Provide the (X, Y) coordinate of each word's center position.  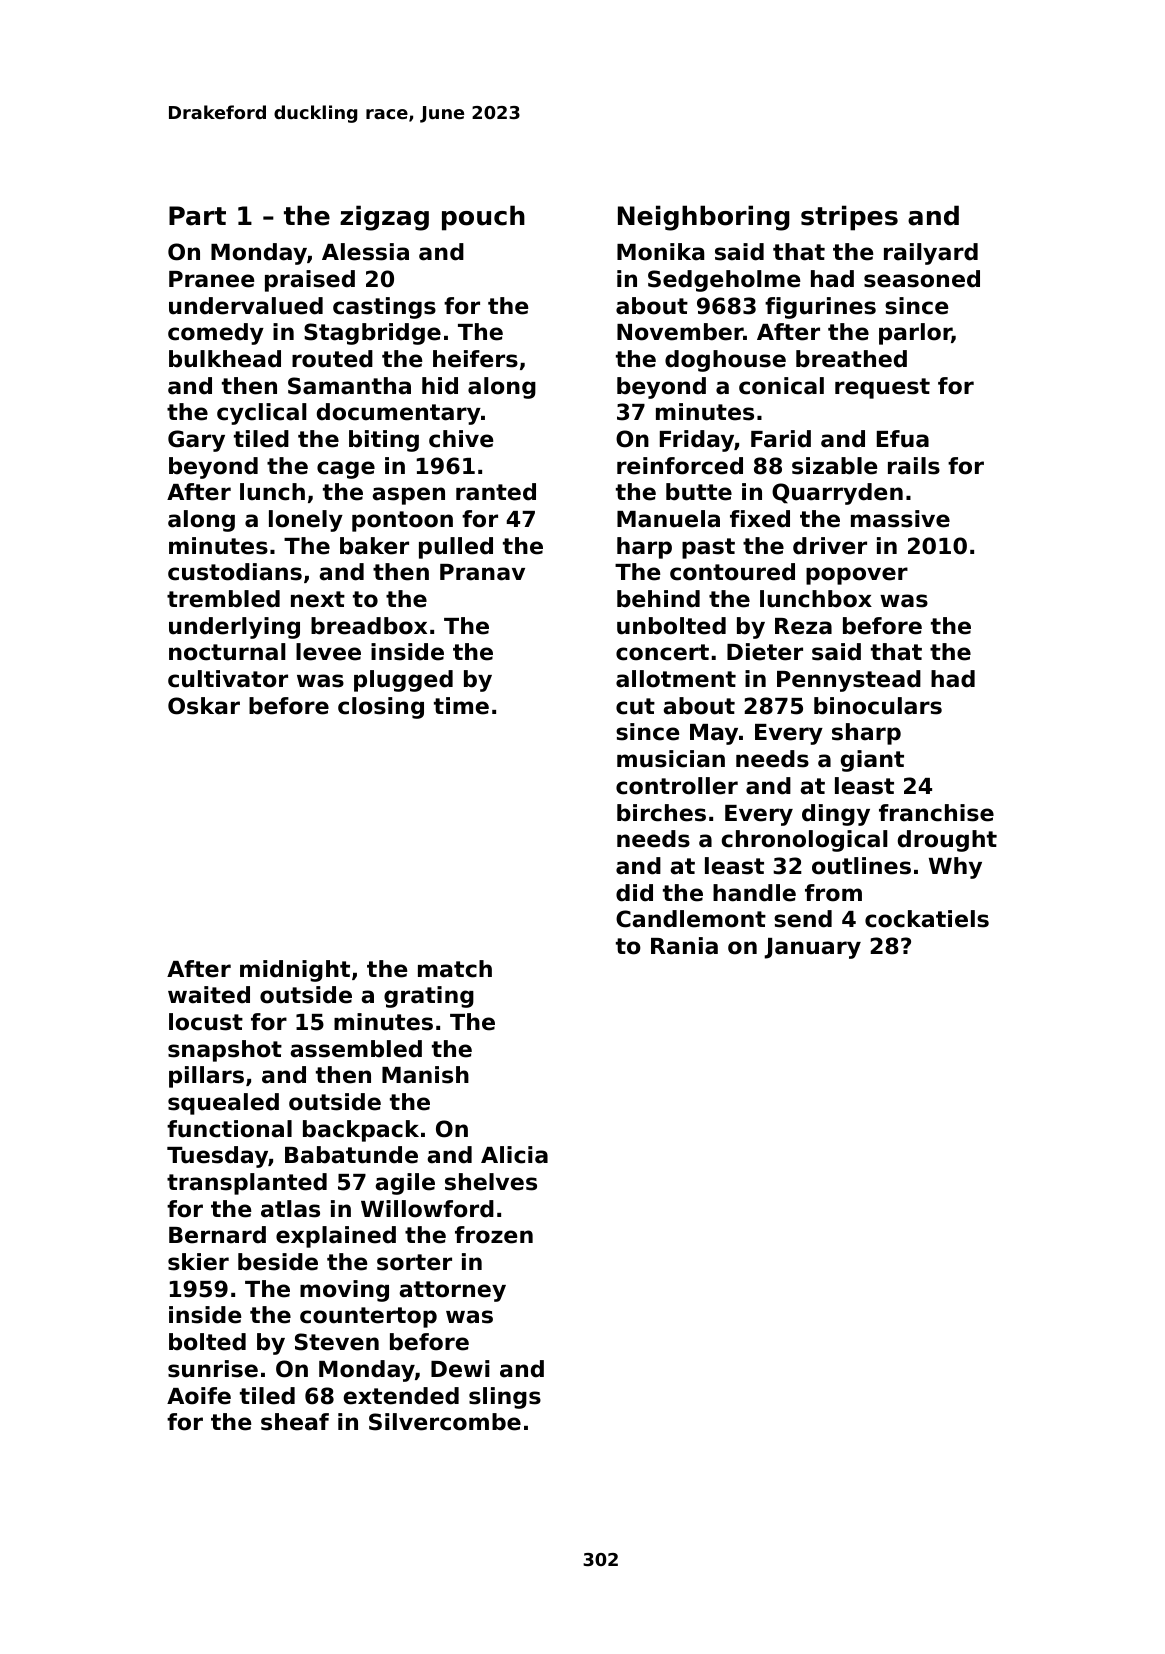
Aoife (199, 1396)
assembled (356, 1049)
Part (197, 216)
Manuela (668, 519)
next (318, 599)
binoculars (878, 706)
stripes (849, 218)
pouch (483, 218)
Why (955, 868)
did (634, 893)
